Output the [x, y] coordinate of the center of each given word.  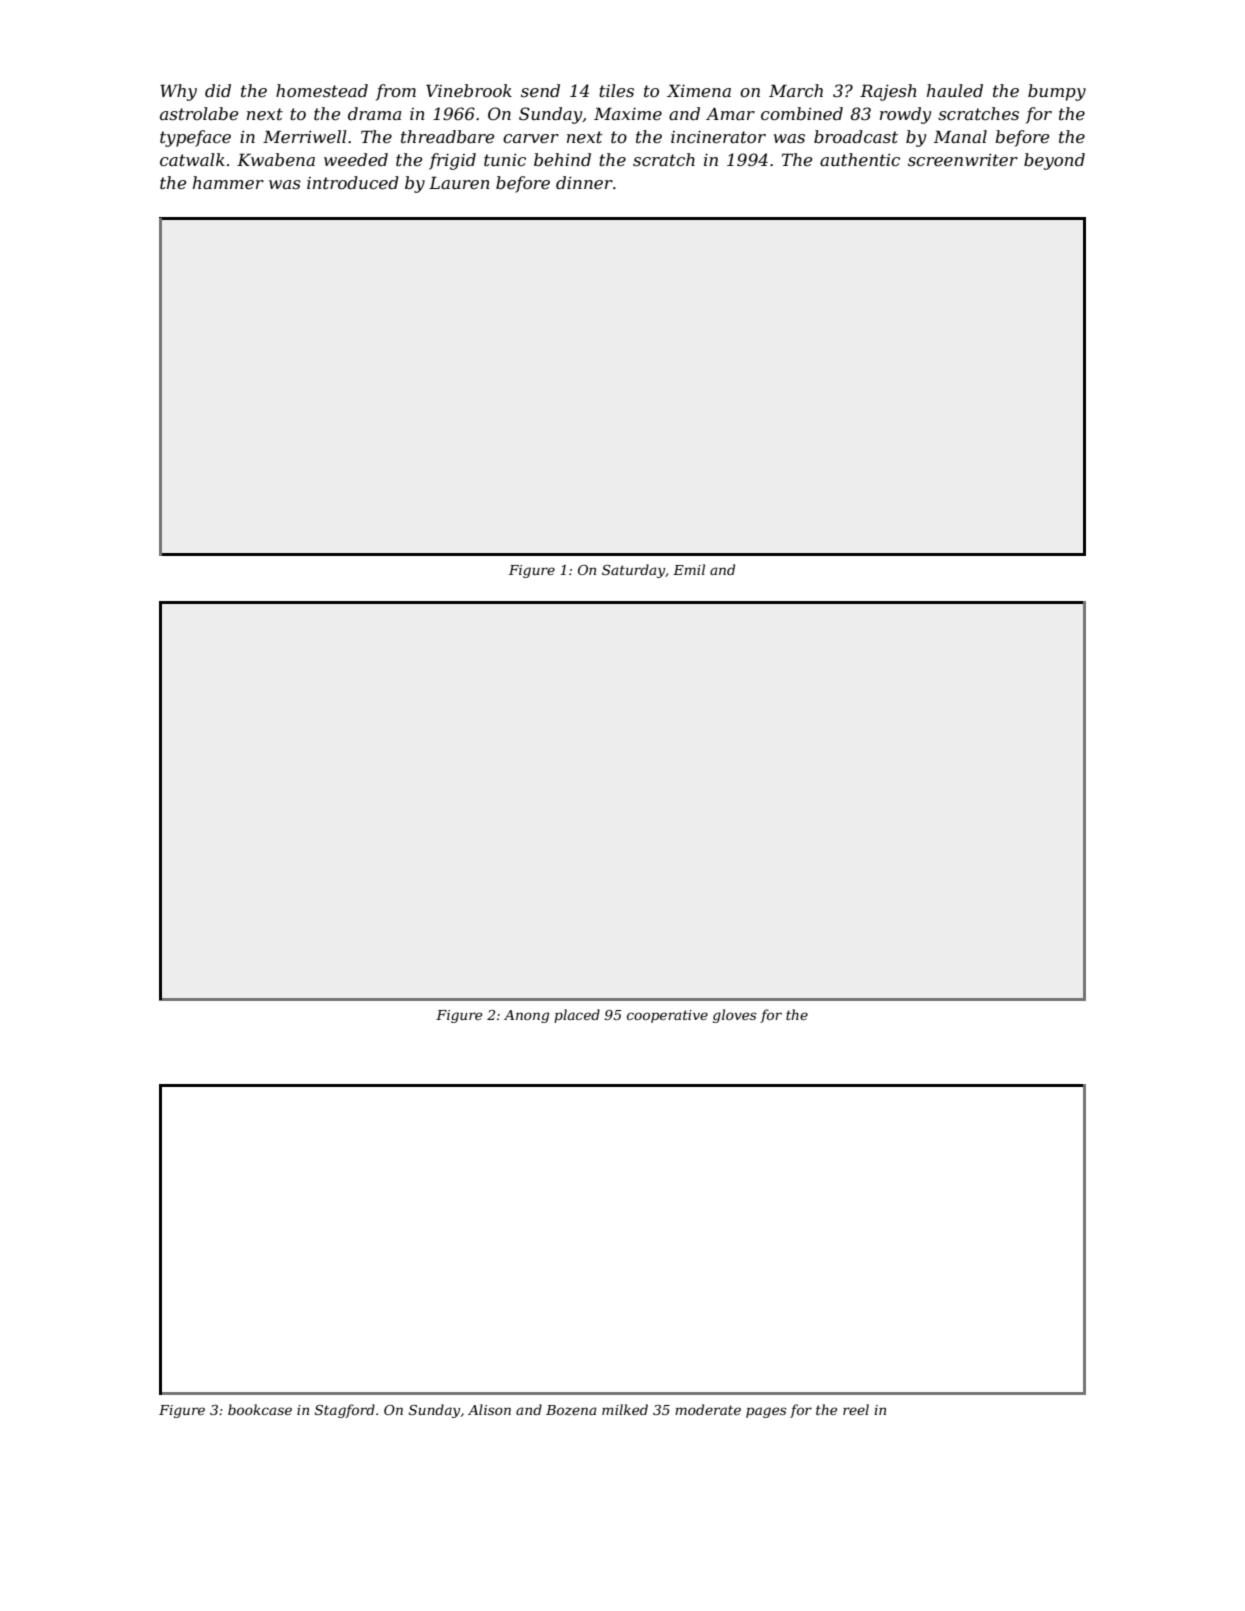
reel [856, 1409]
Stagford [345, 1411]
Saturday [633, 571]
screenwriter [963, 159]
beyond [1054, 161]
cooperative [667, 1016]
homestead [322, 90]
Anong [526, 1016]
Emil [689, 569]
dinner [584, 182]
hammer [228, 182]
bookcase [260, 1409]
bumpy [1057, 92]
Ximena [699, 90]
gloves [734, 1016]
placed [577, 1016]
